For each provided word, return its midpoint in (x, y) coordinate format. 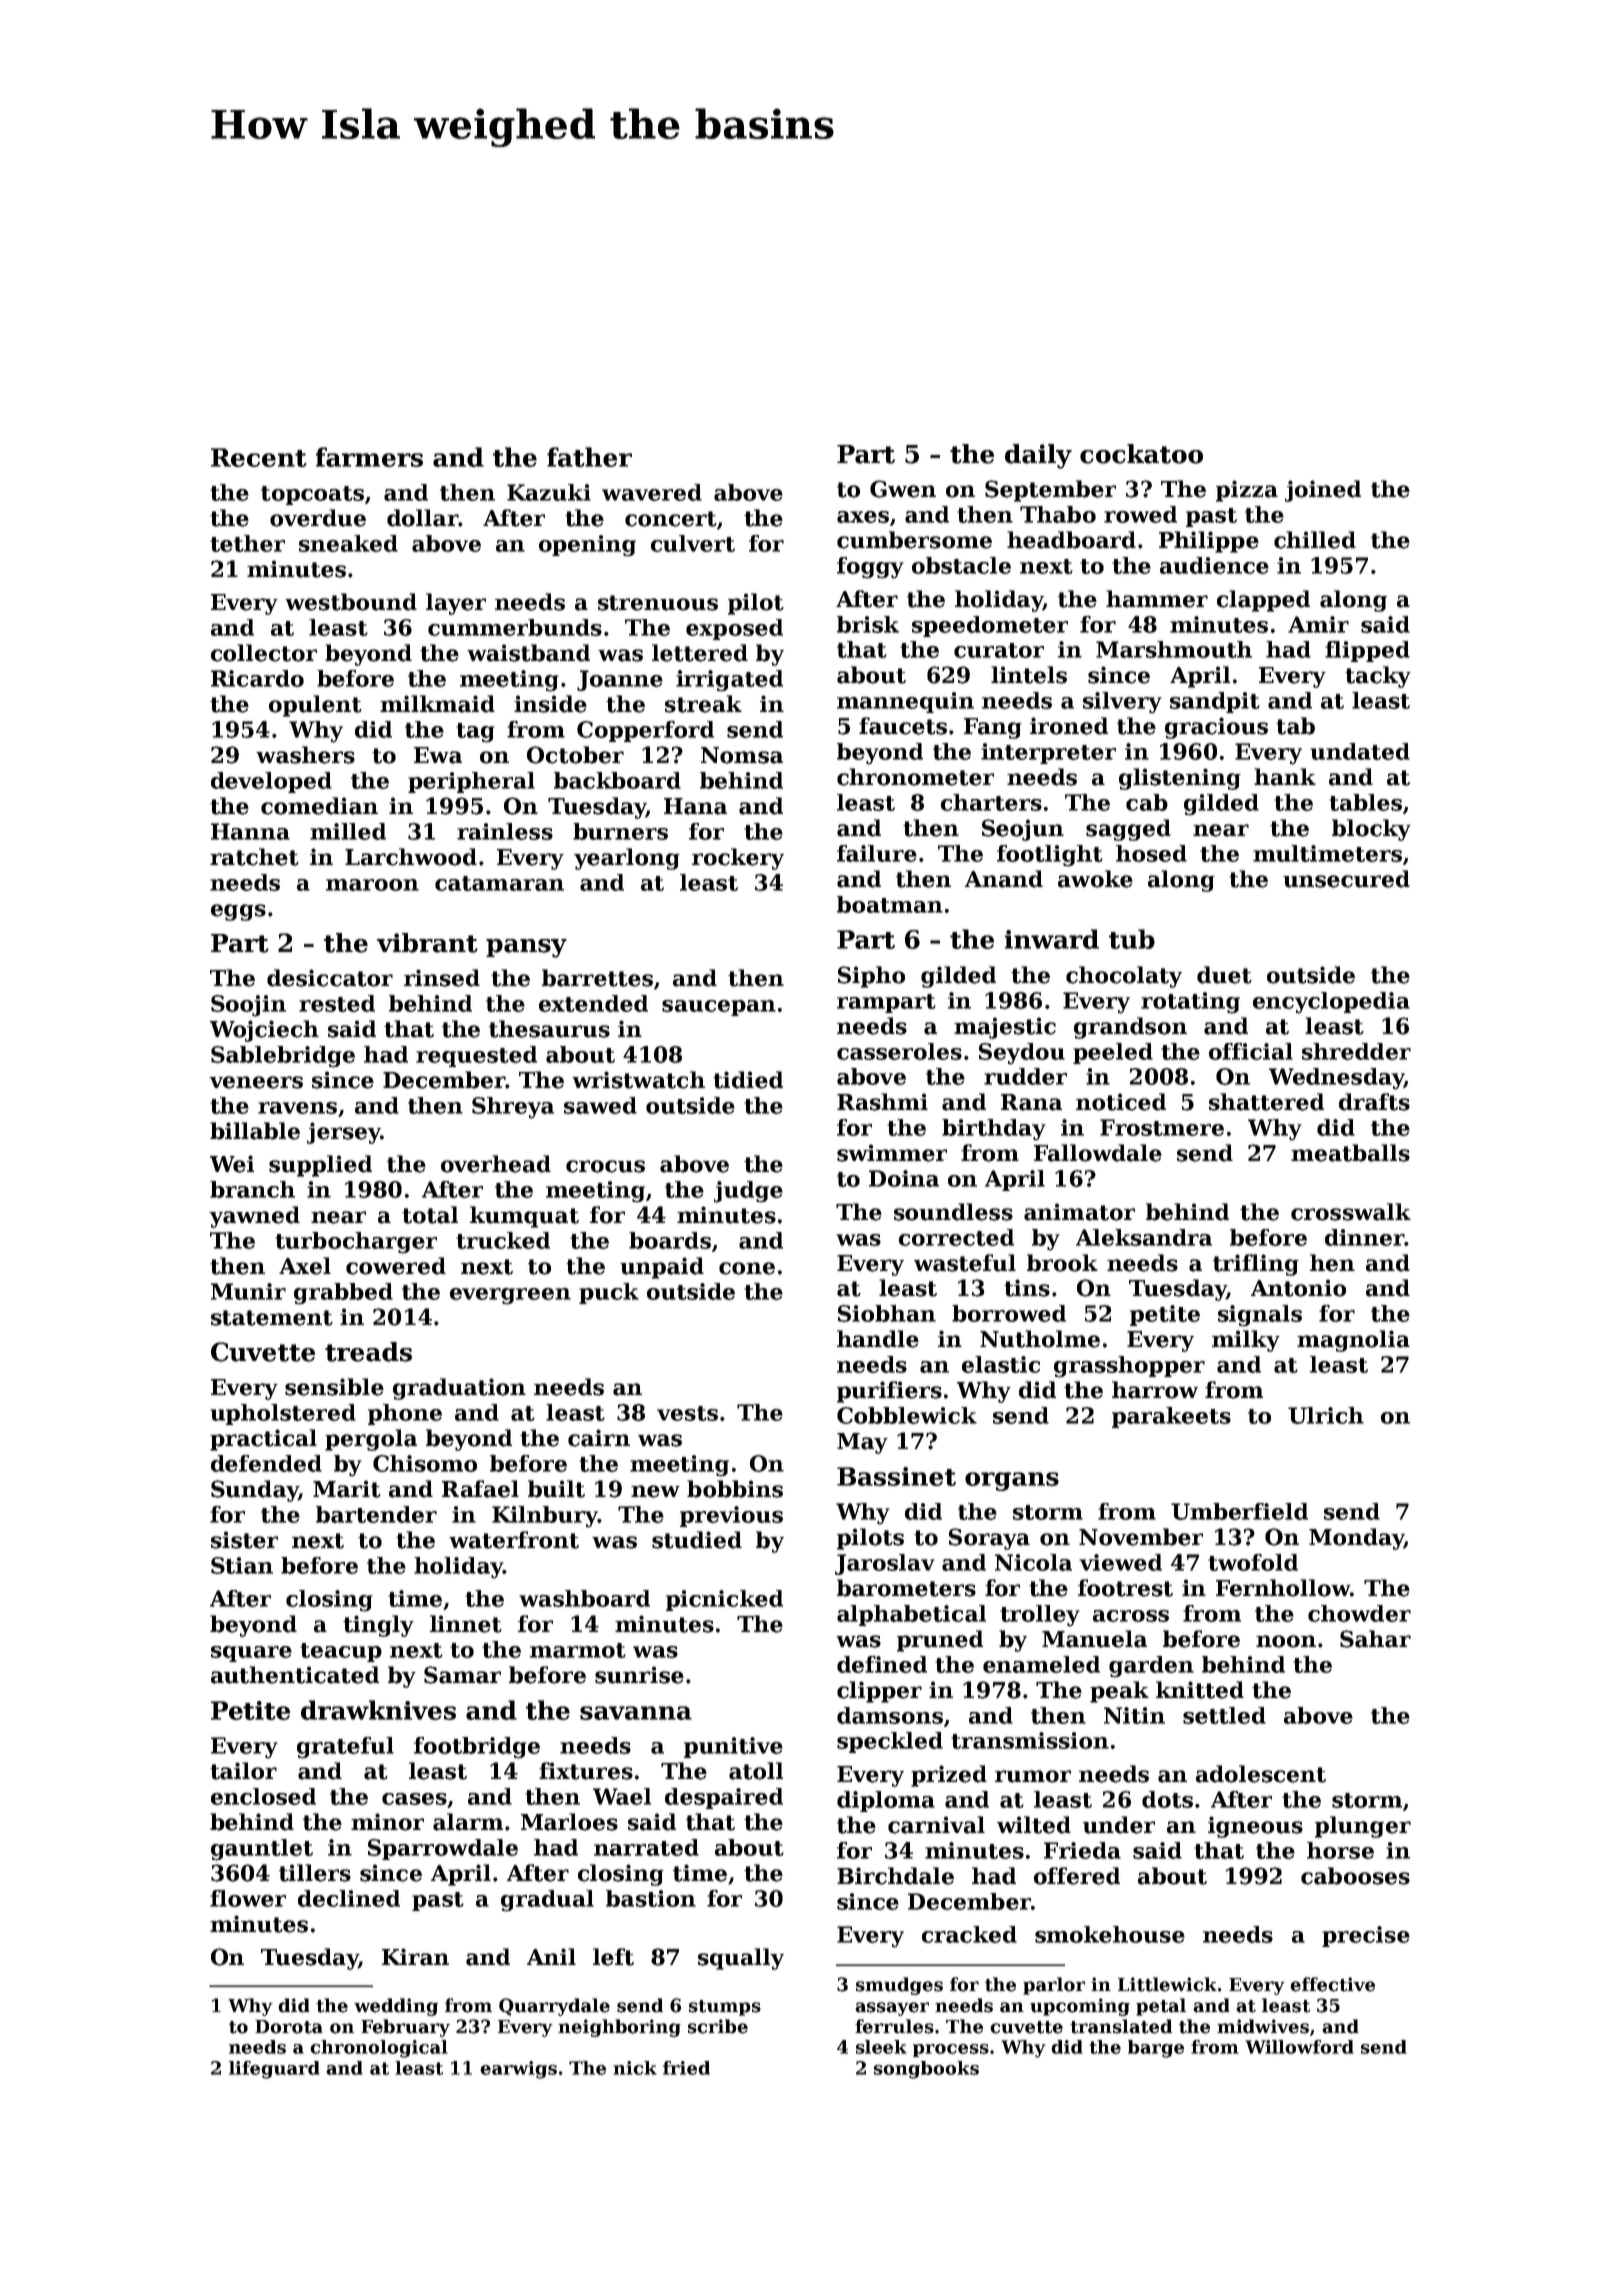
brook (1062, 1263)
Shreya (513, 1108)
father (589, 457)
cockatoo (1141, 454)
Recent (259, 457)
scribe (718, 2026)
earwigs (518, 2070)
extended (593, 1003)
